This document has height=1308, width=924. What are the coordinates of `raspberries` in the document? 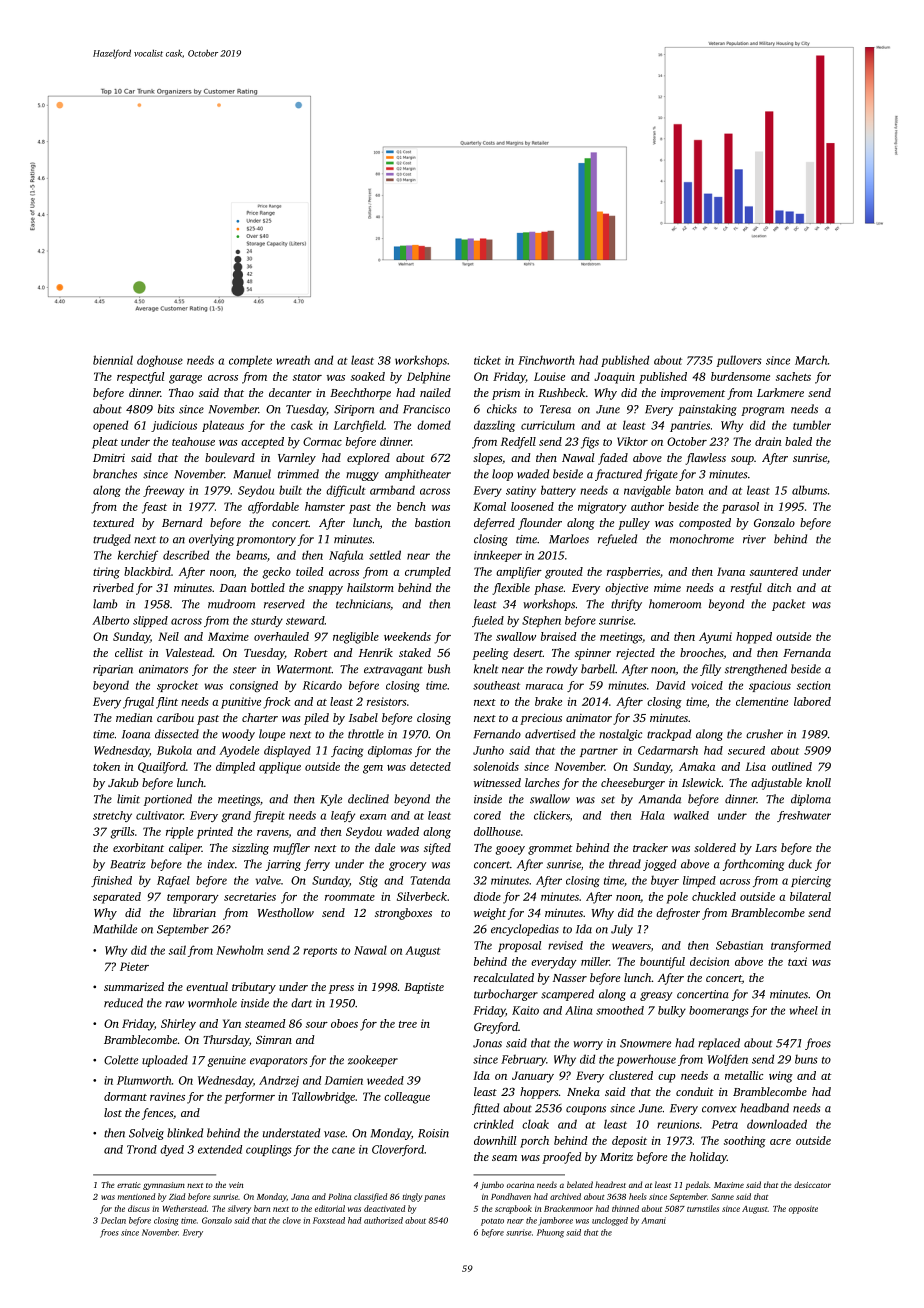 It's located at (633, 573).
